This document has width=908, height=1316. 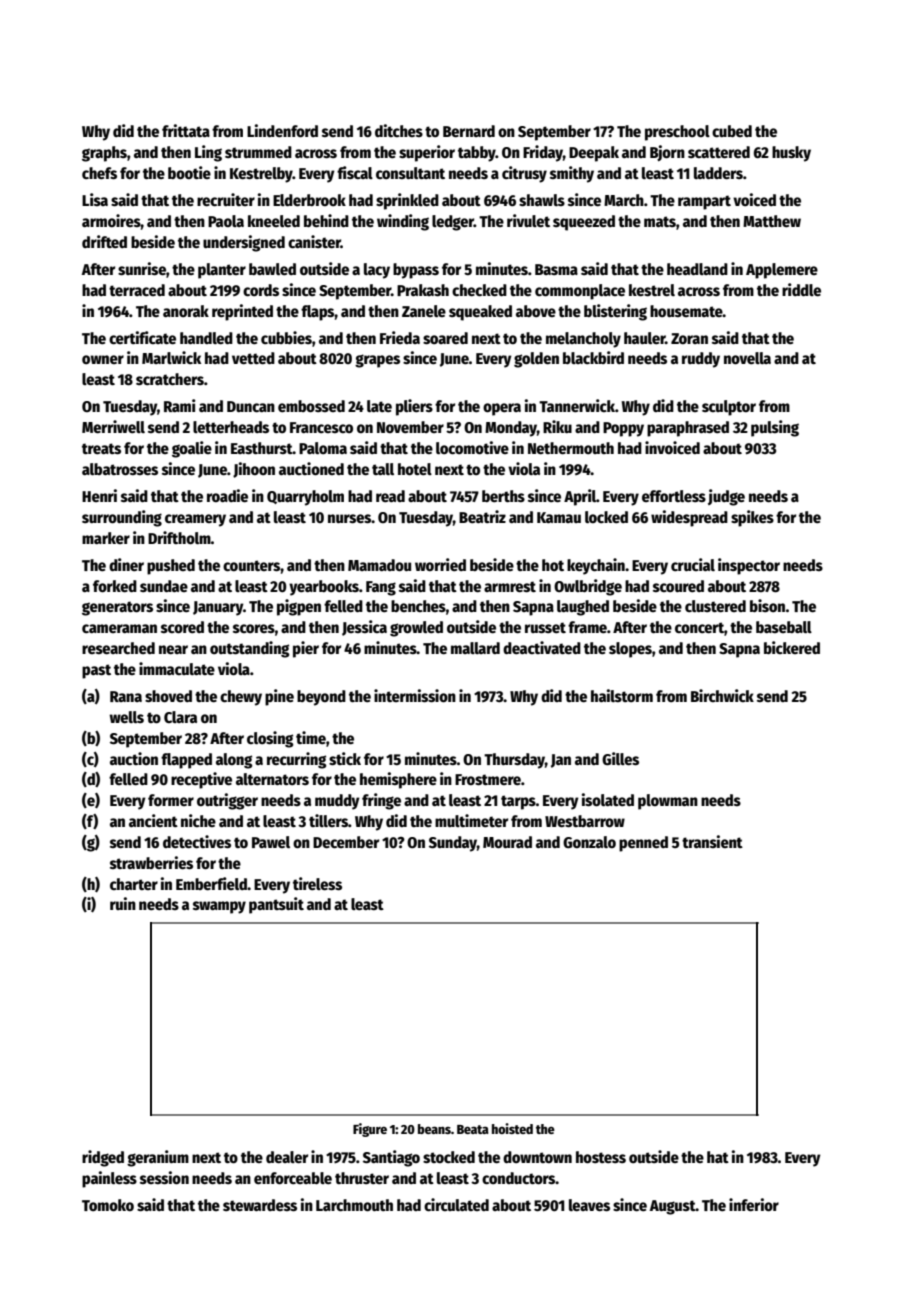 What do you see at coordinates (643, 844) in the document?
I see `penned` at bounding box center [643, 844].
